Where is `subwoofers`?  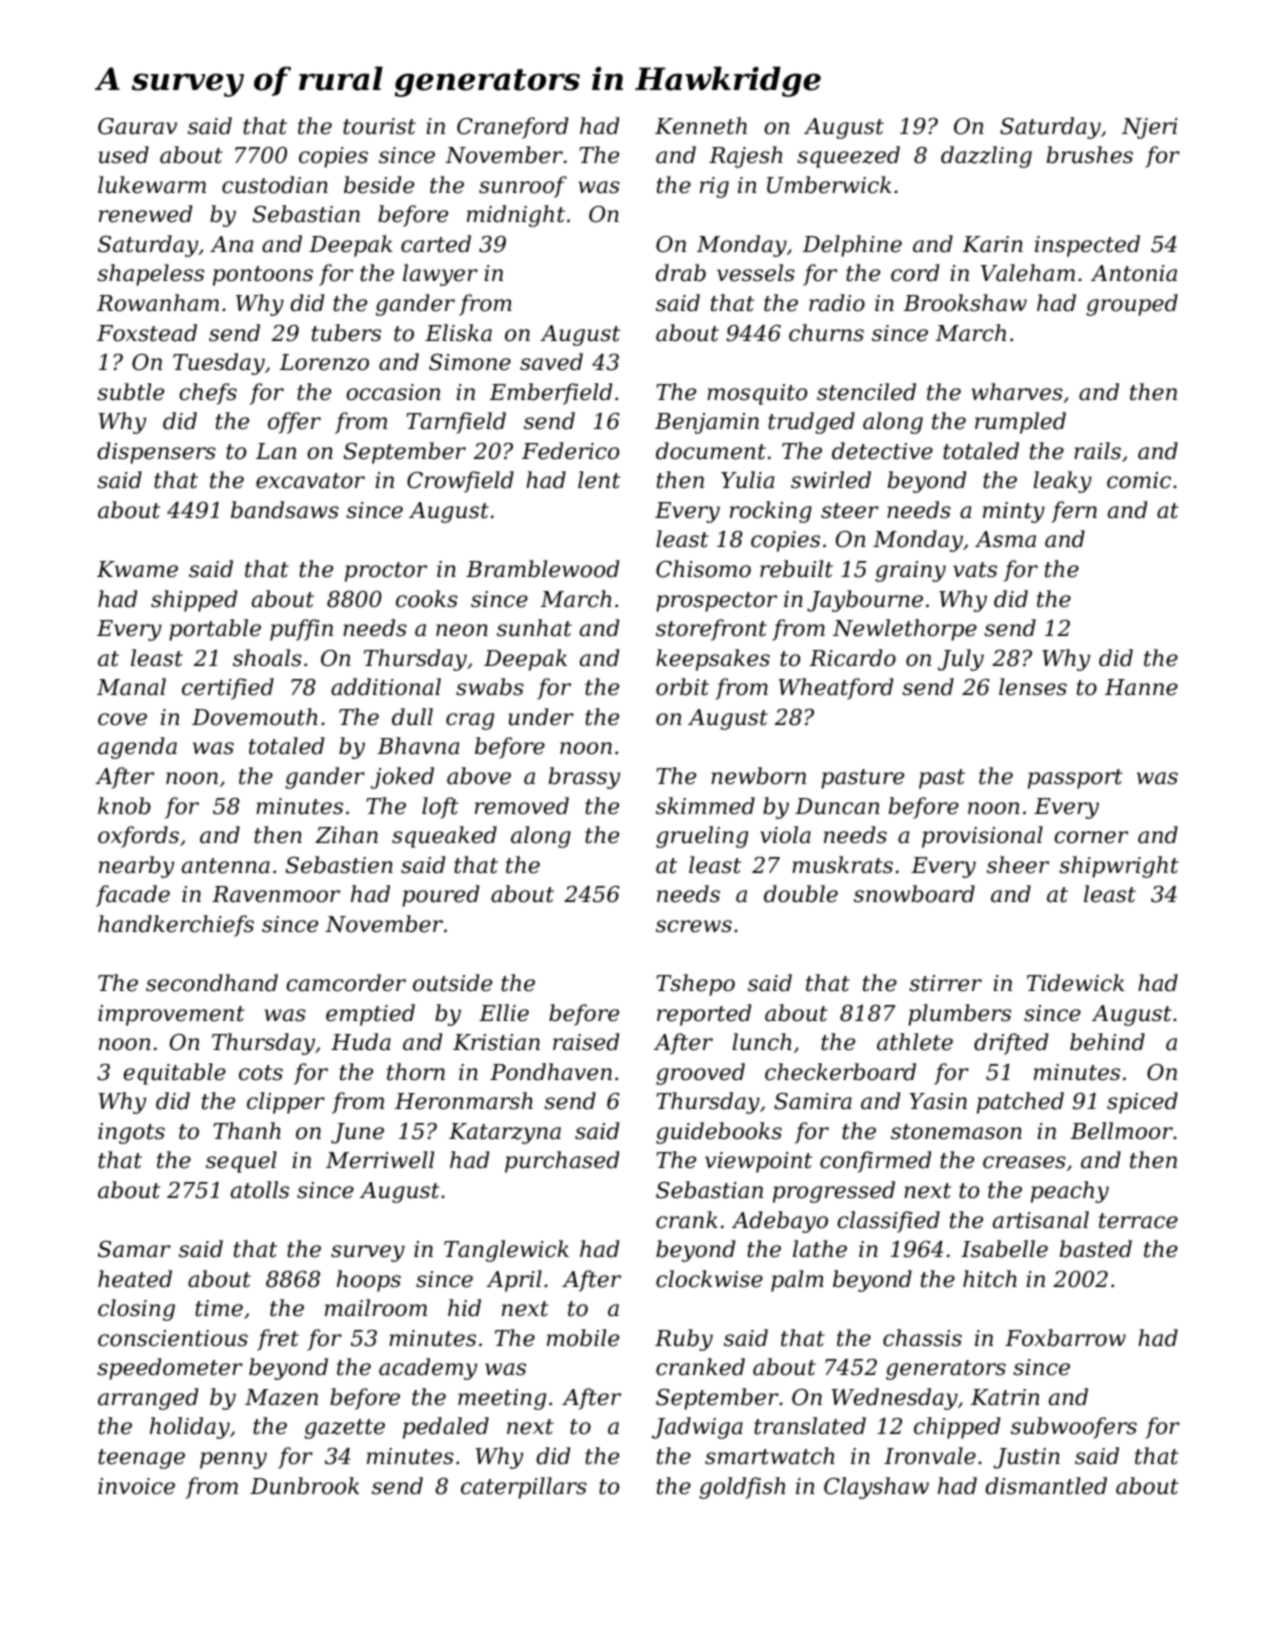 subwoofers is located at coordinates (1074, 1428).
